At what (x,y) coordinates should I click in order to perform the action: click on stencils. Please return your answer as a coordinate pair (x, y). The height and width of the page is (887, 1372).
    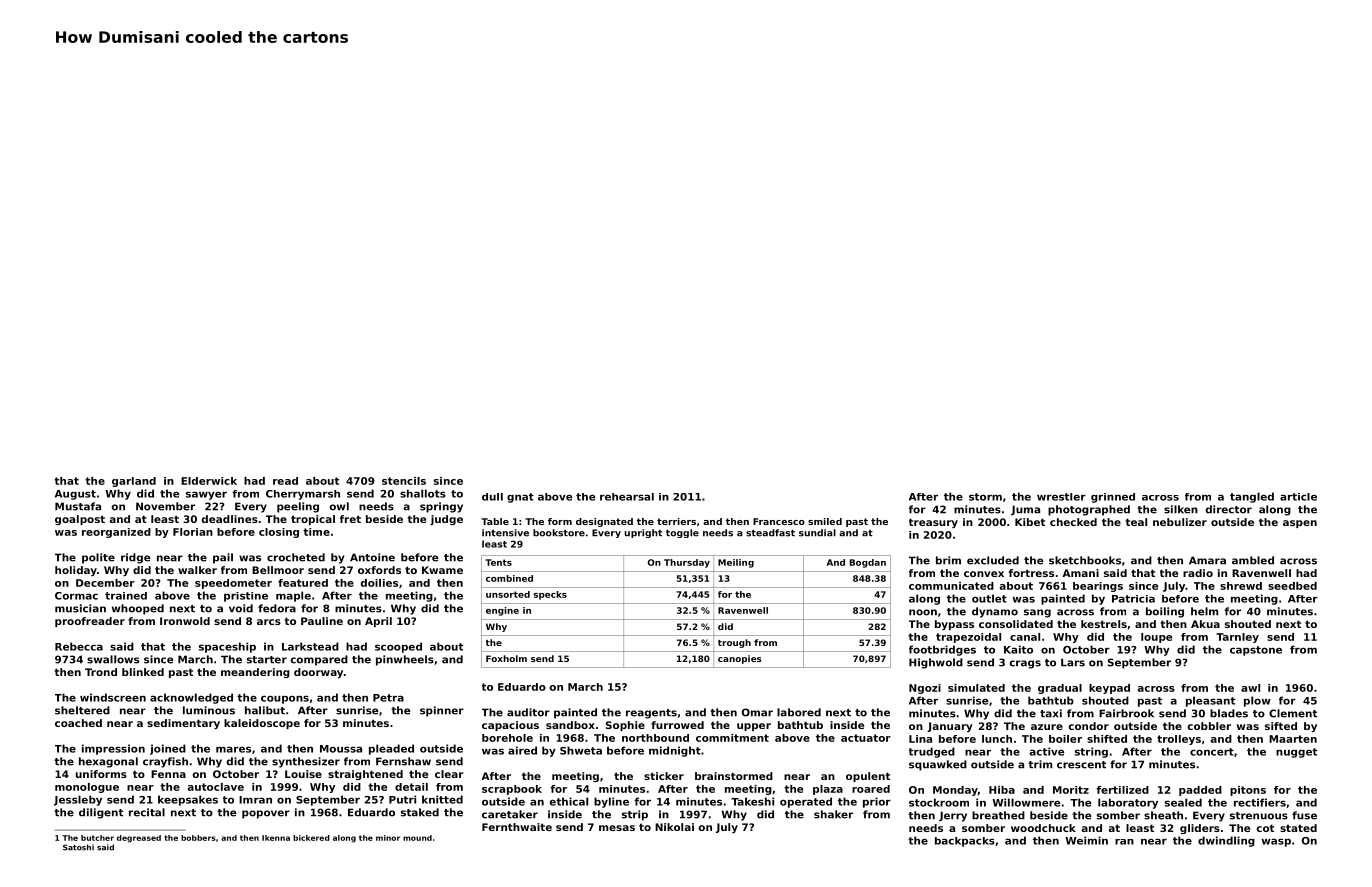
    Looking at the image, I should click on (404, 481).
